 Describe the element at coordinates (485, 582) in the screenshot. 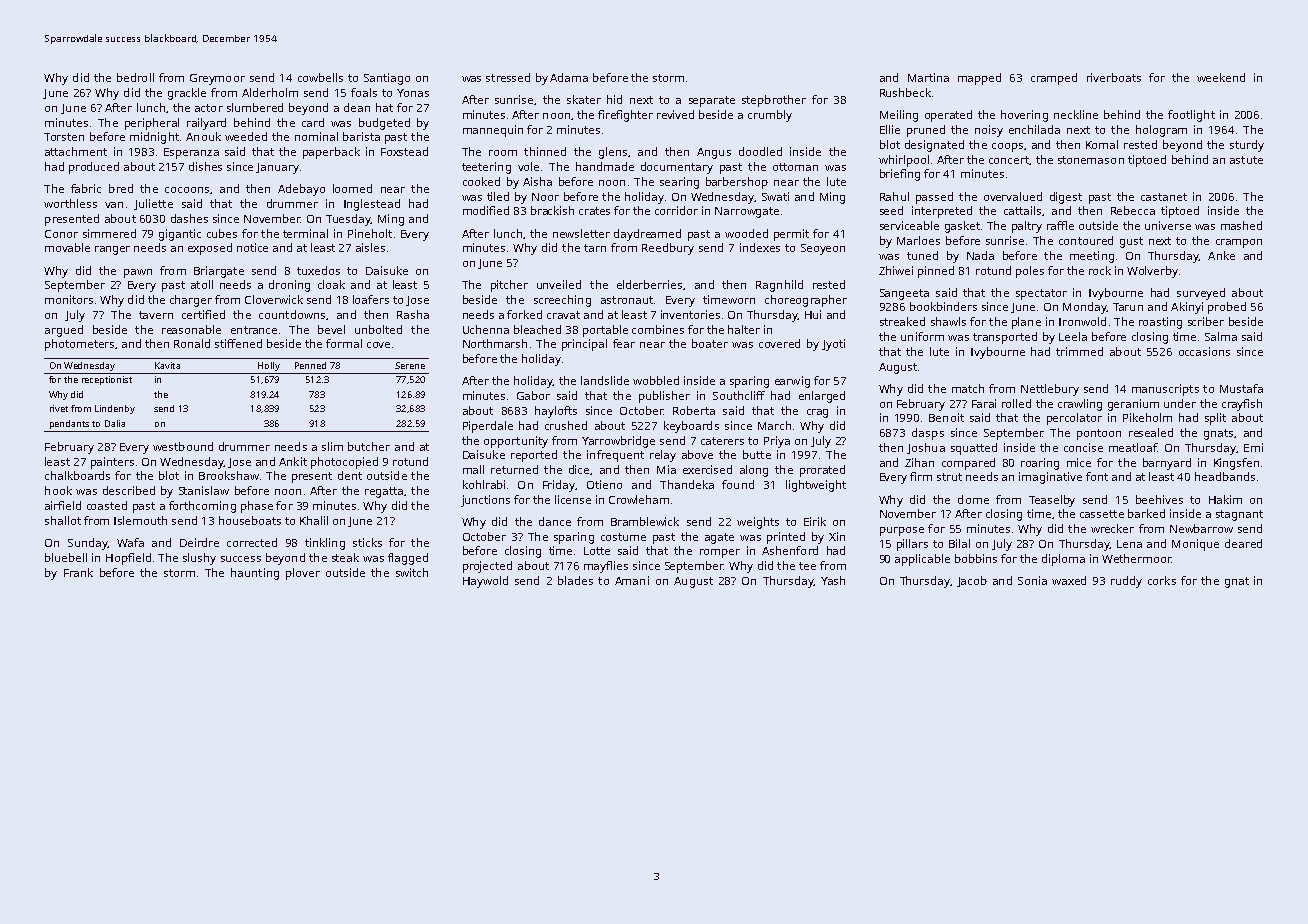

I see `Haywold` at that location.
